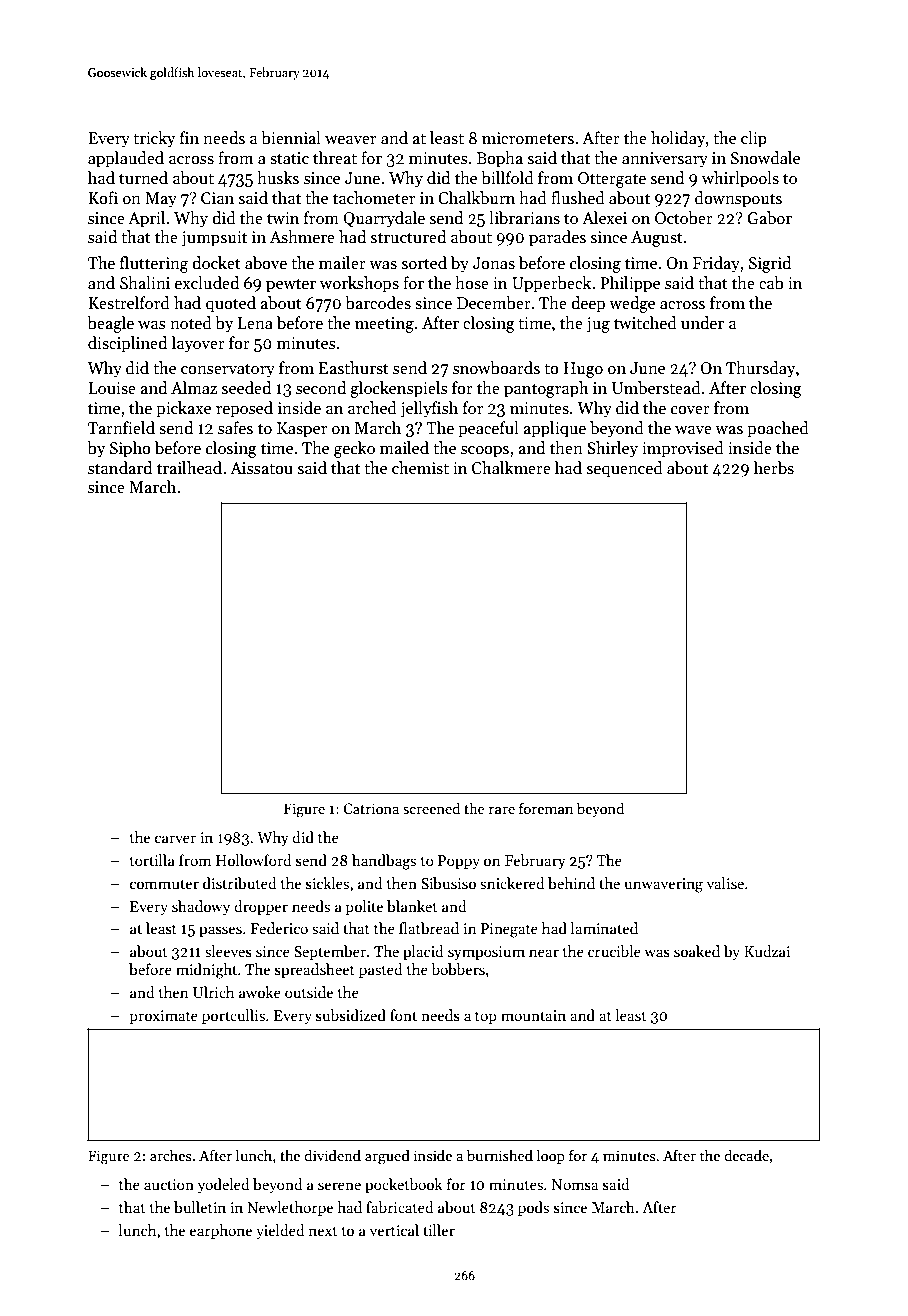 The image size is (908, 1316). Describe the element at coordinates (154, 139) in the screenshot. I see `tricky` at that location.
